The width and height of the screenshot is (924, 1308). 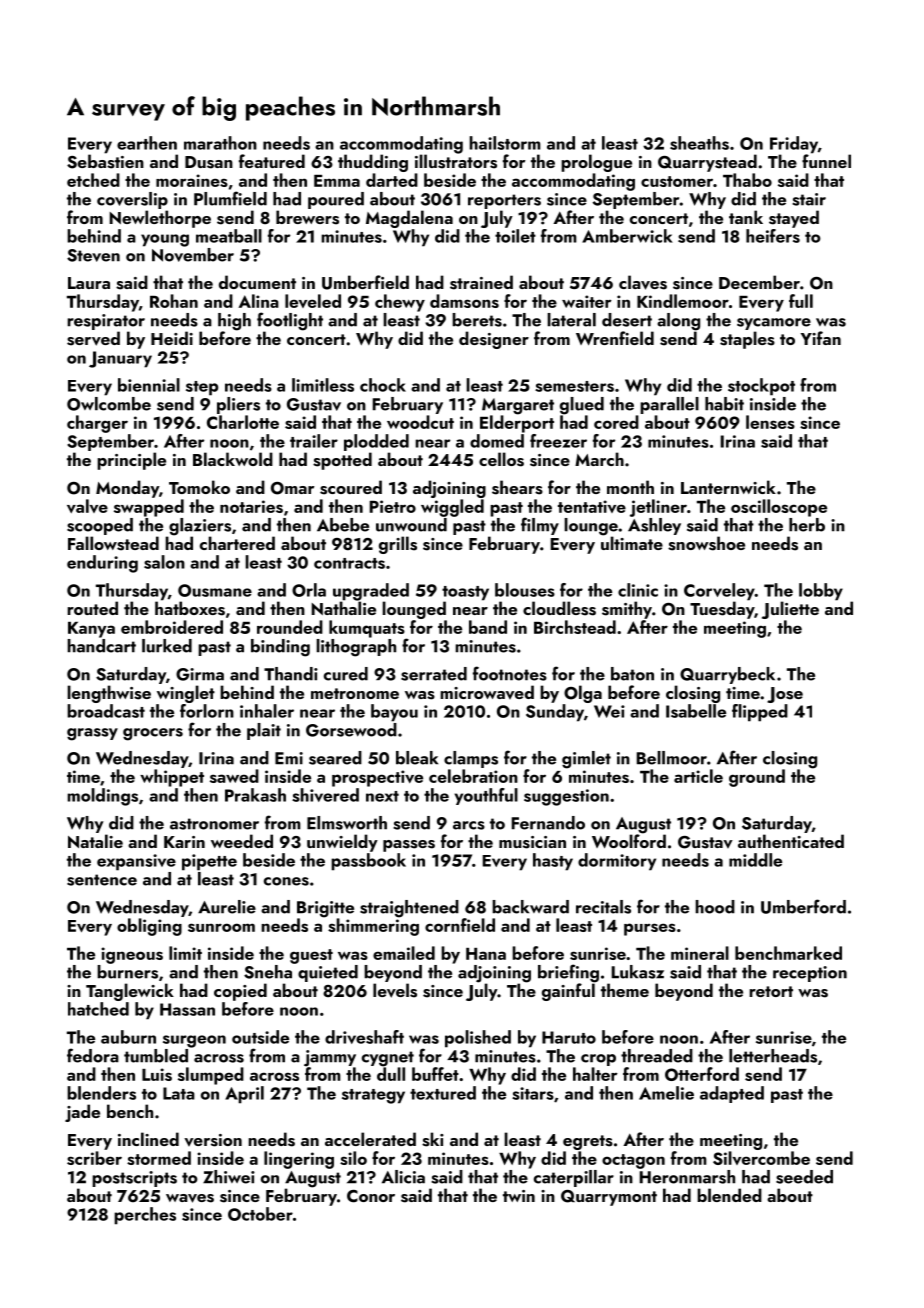 I want to click on stayed, so click(x=794, y=219).
